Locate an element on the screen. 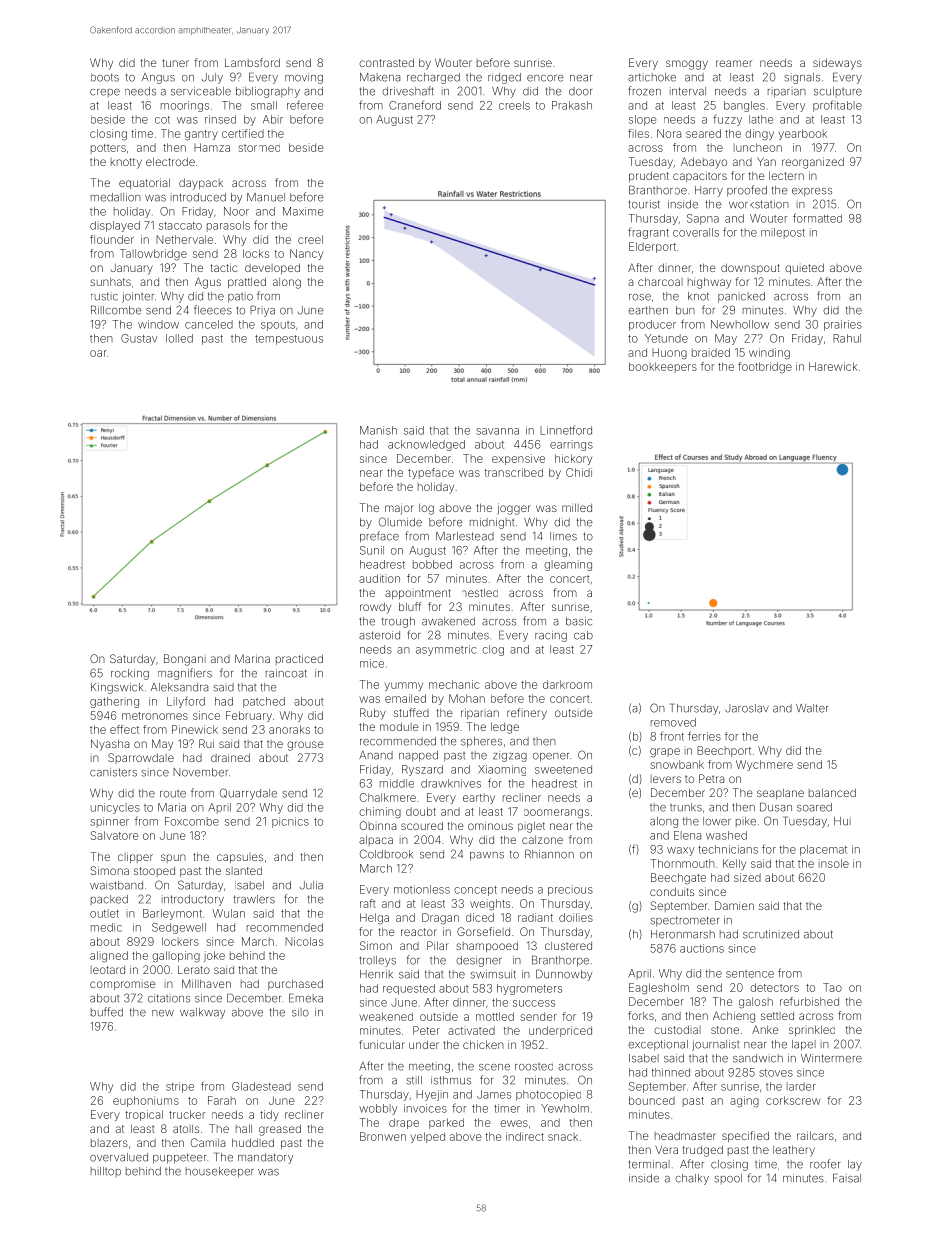 The height and width of the screenshot is (1233, 952). Craneford is located at coordinates (415, 105).
